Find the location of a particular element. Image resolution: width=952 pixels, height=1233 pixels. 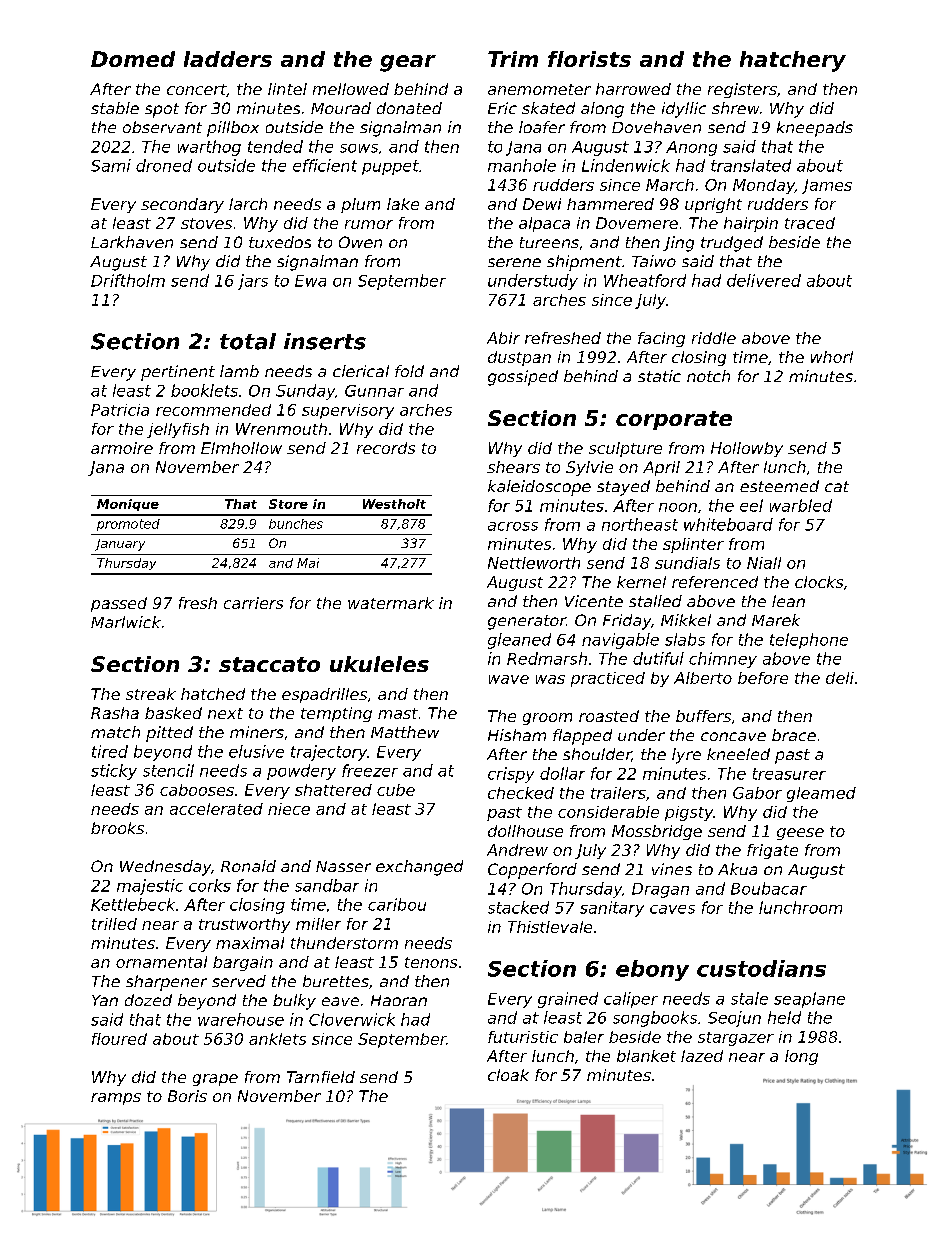

blanket is located at coordinates (646, 1056).
